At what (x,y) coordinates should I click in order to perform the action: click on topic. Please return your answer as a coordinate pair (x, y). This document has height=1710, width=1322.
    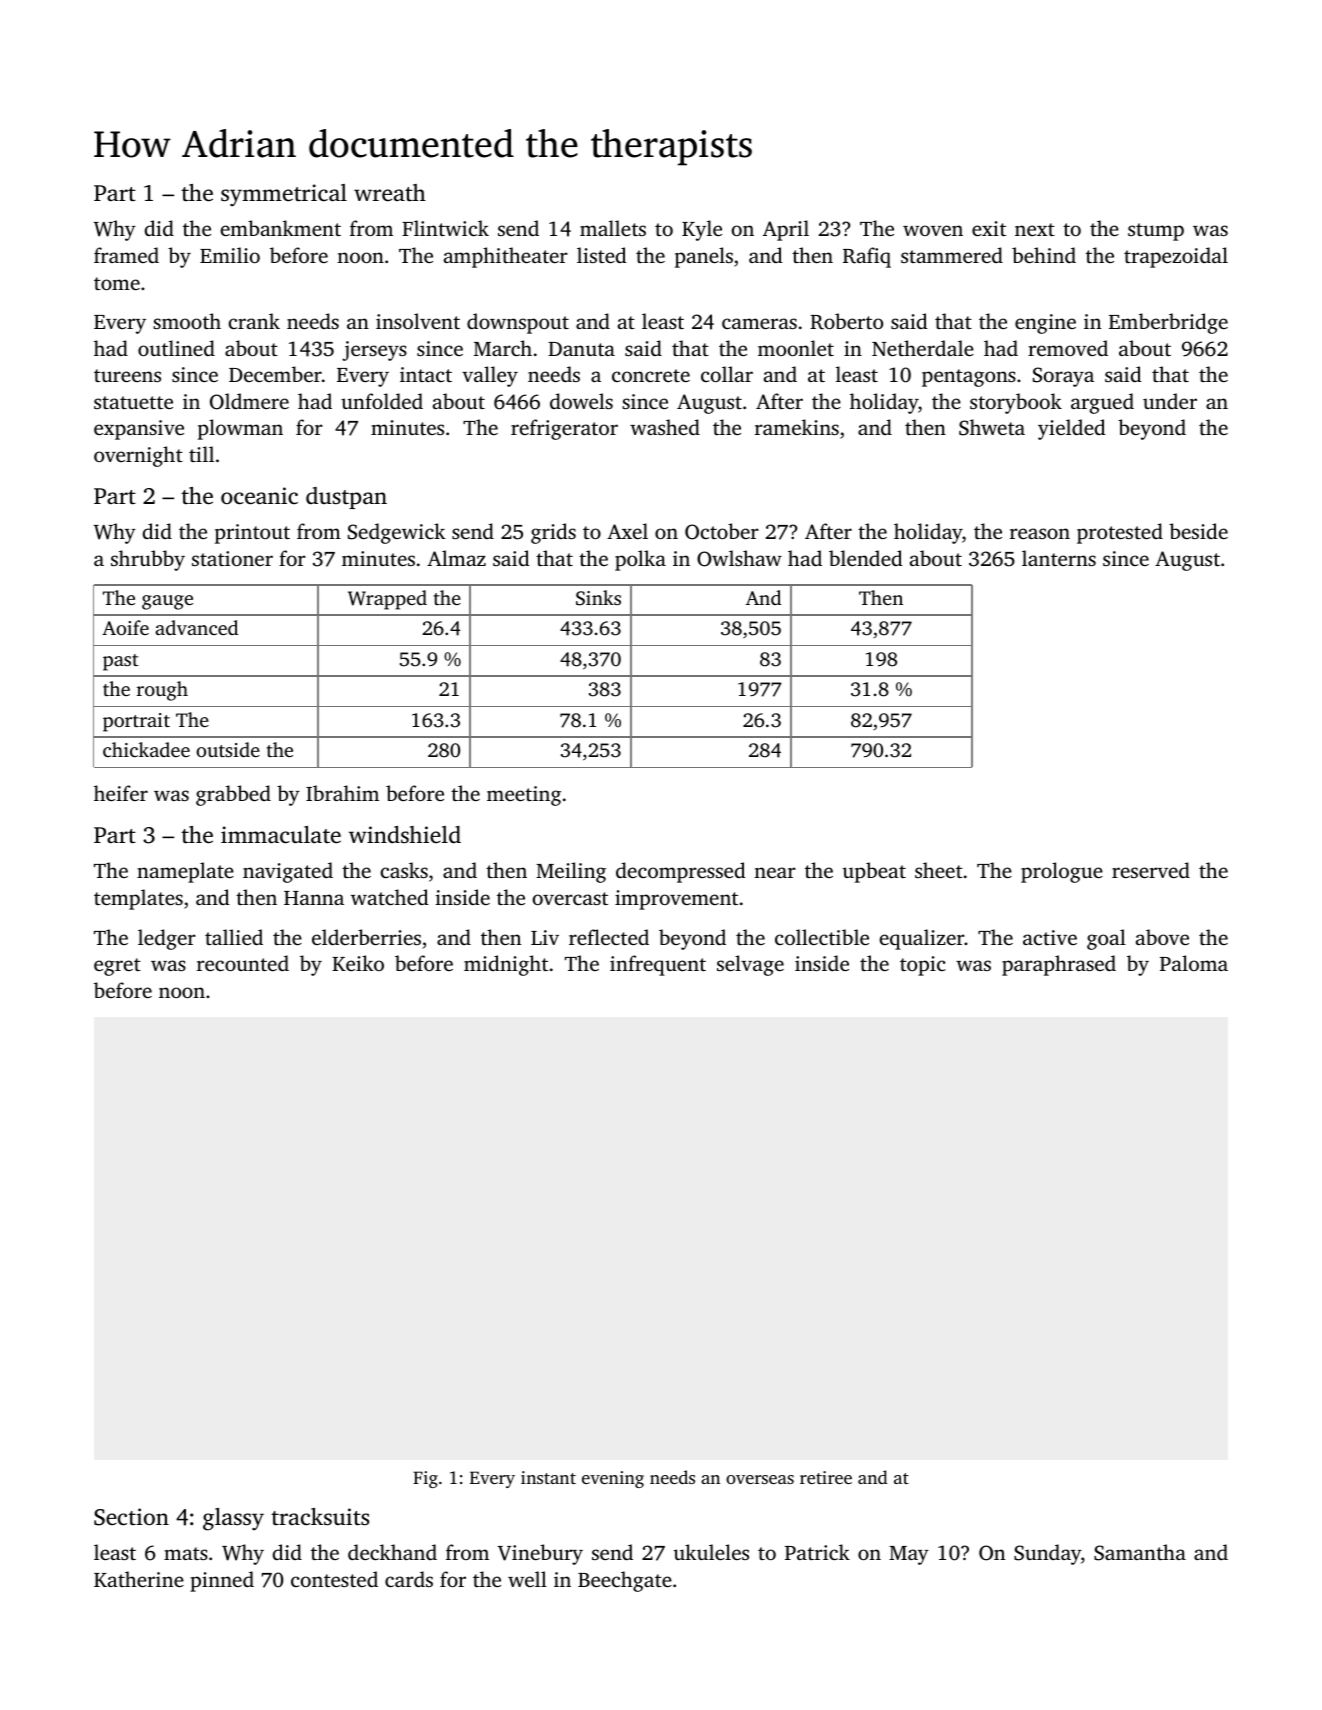
    Looking at the image, I should click on (923, 966).
